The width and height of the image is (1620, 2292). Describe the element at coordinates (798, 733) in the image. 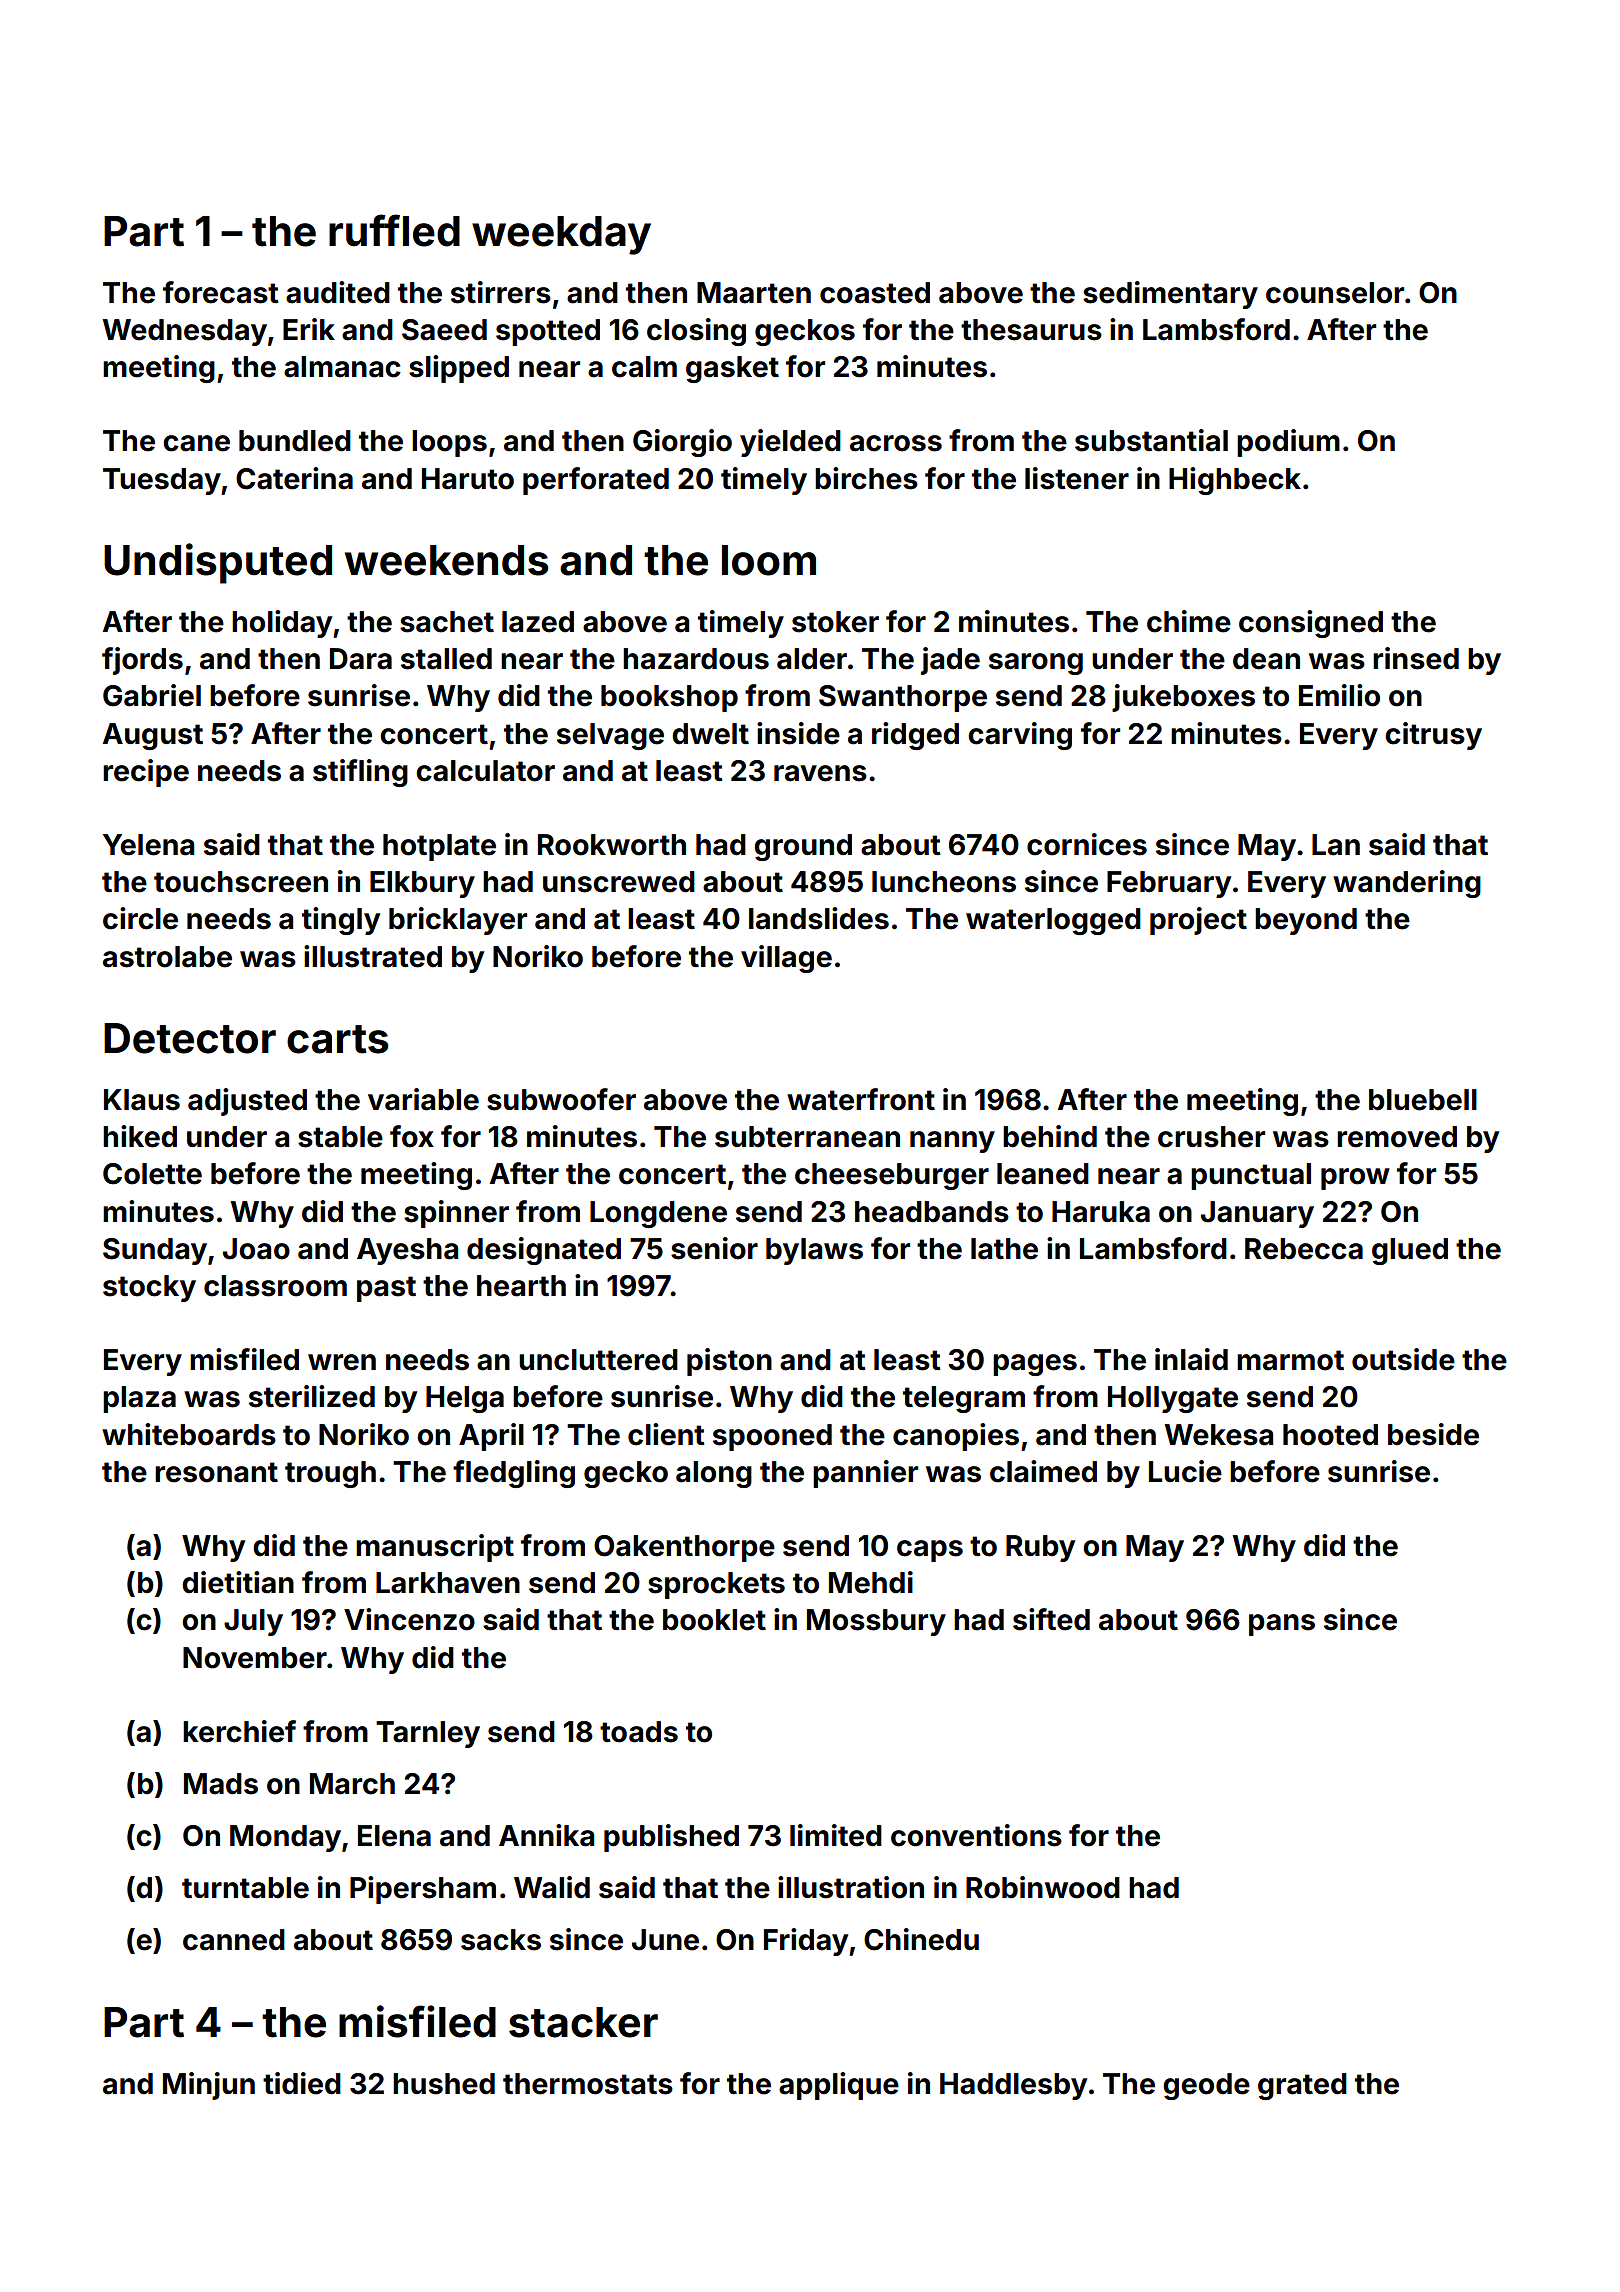

I see `inside` at that location.
